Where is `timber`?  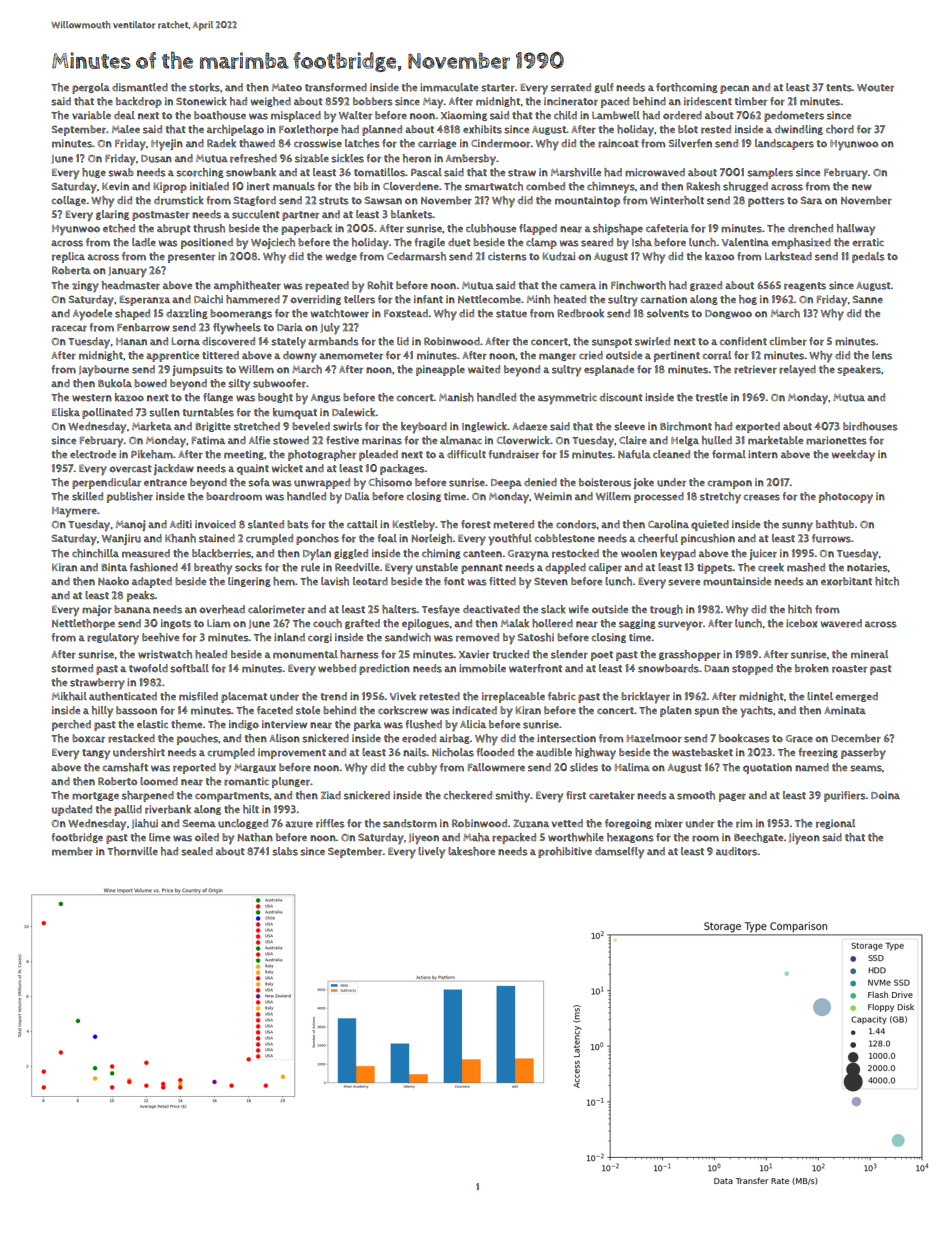 timber is located at coordinates (751, 101).
